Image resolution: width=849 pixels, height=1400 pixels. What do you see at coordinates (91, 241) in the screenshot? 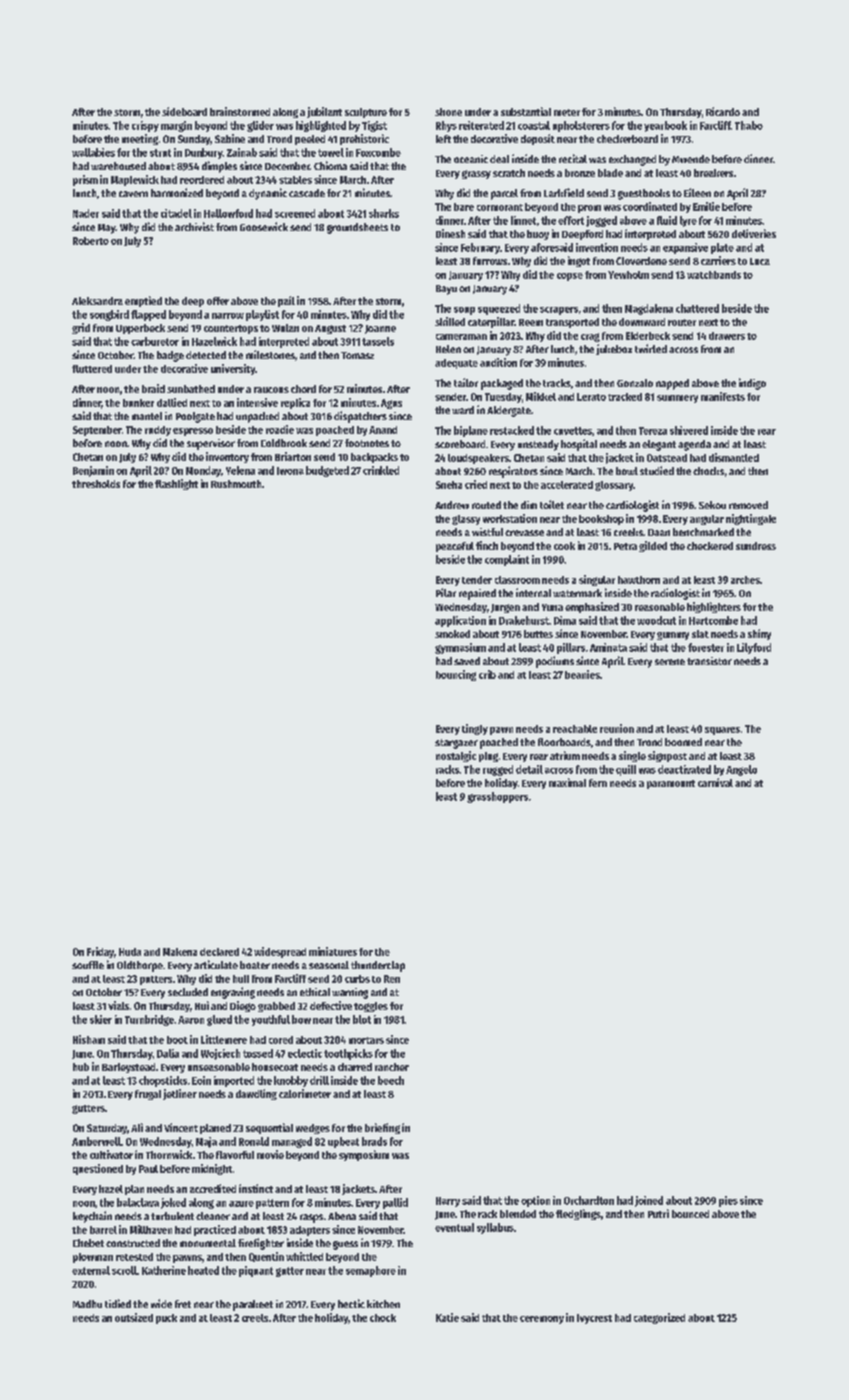
I see `Roberto` at bounding box center [91, 241].
